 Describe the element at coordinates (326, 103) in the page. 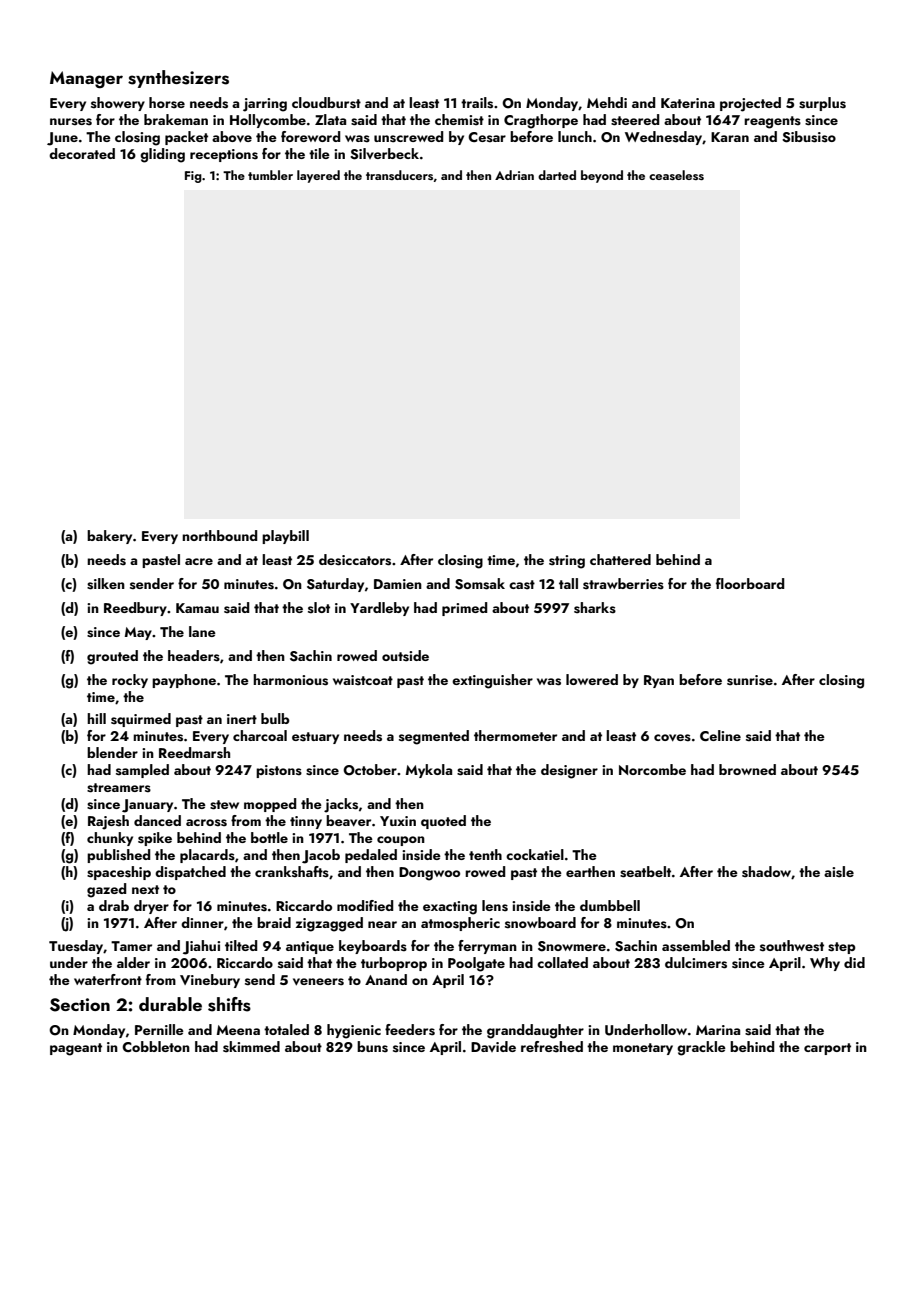

I see `cloudburst` at that location.
